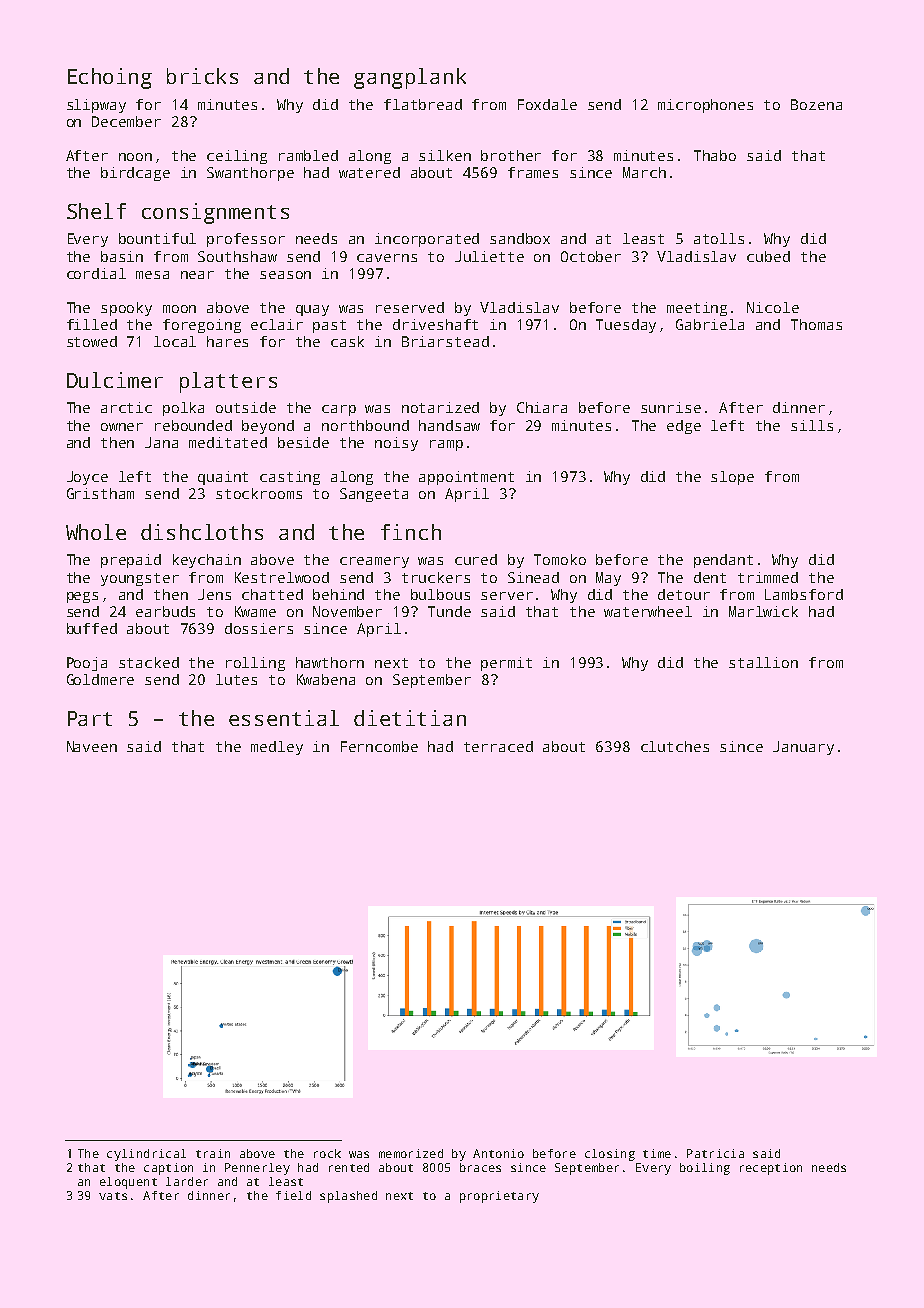 The height and width of the screenshot is (1308, 924). I want to click on notarized, so click(440, 407).
